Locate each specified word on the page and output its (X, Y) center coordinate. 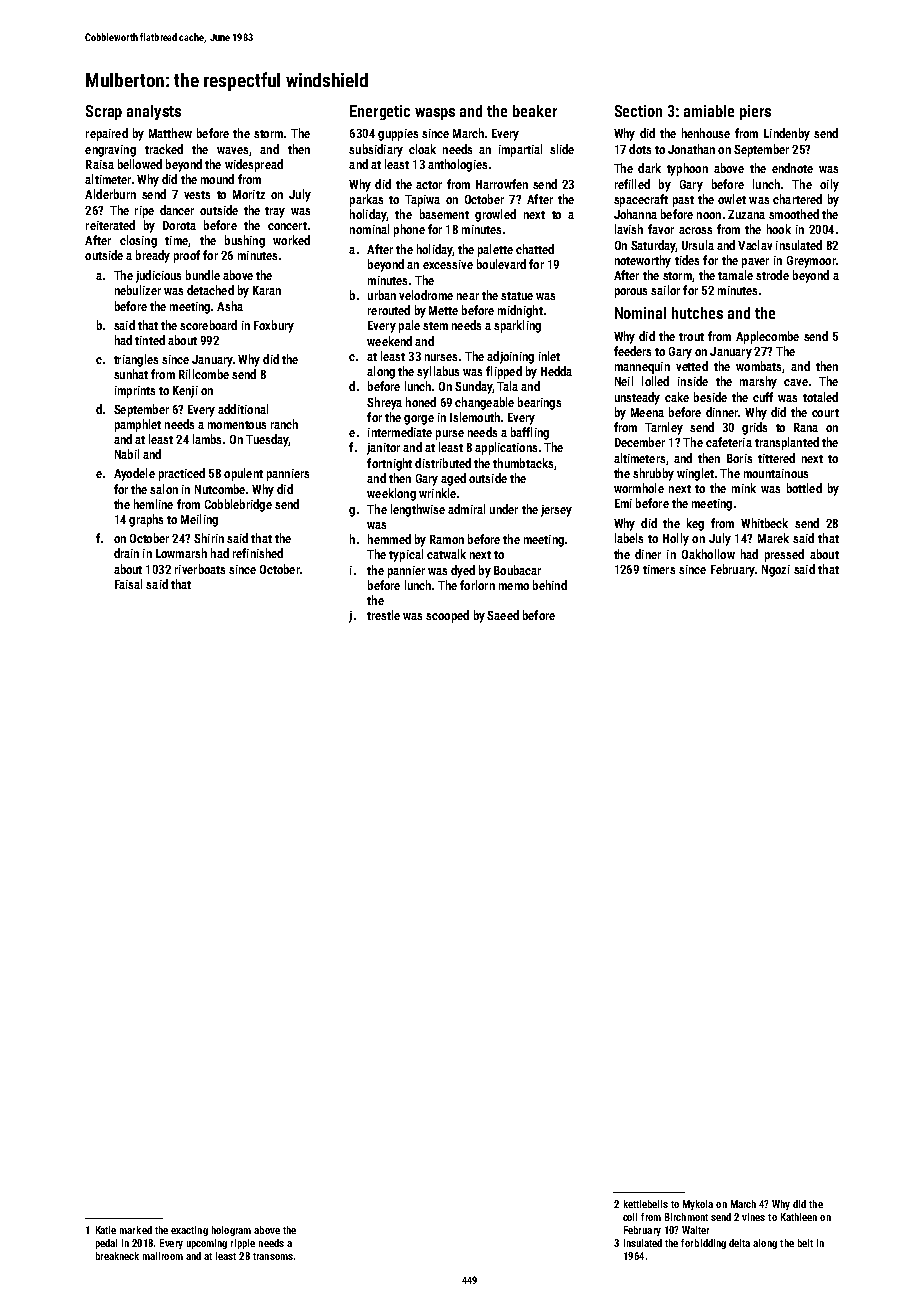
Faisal (128, 584)
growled (495, 215)
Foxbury (274, 326)
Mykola (698, 1205)
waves (232, 150)
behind (550, 585)
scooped (447, 616)
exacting (189, 1231)
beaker (535, 111)
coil (630, 1217)
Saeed (503, 615)
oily (829, 185)
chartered (797, 199)
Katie (106, 1230)
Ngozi (776, 571)
